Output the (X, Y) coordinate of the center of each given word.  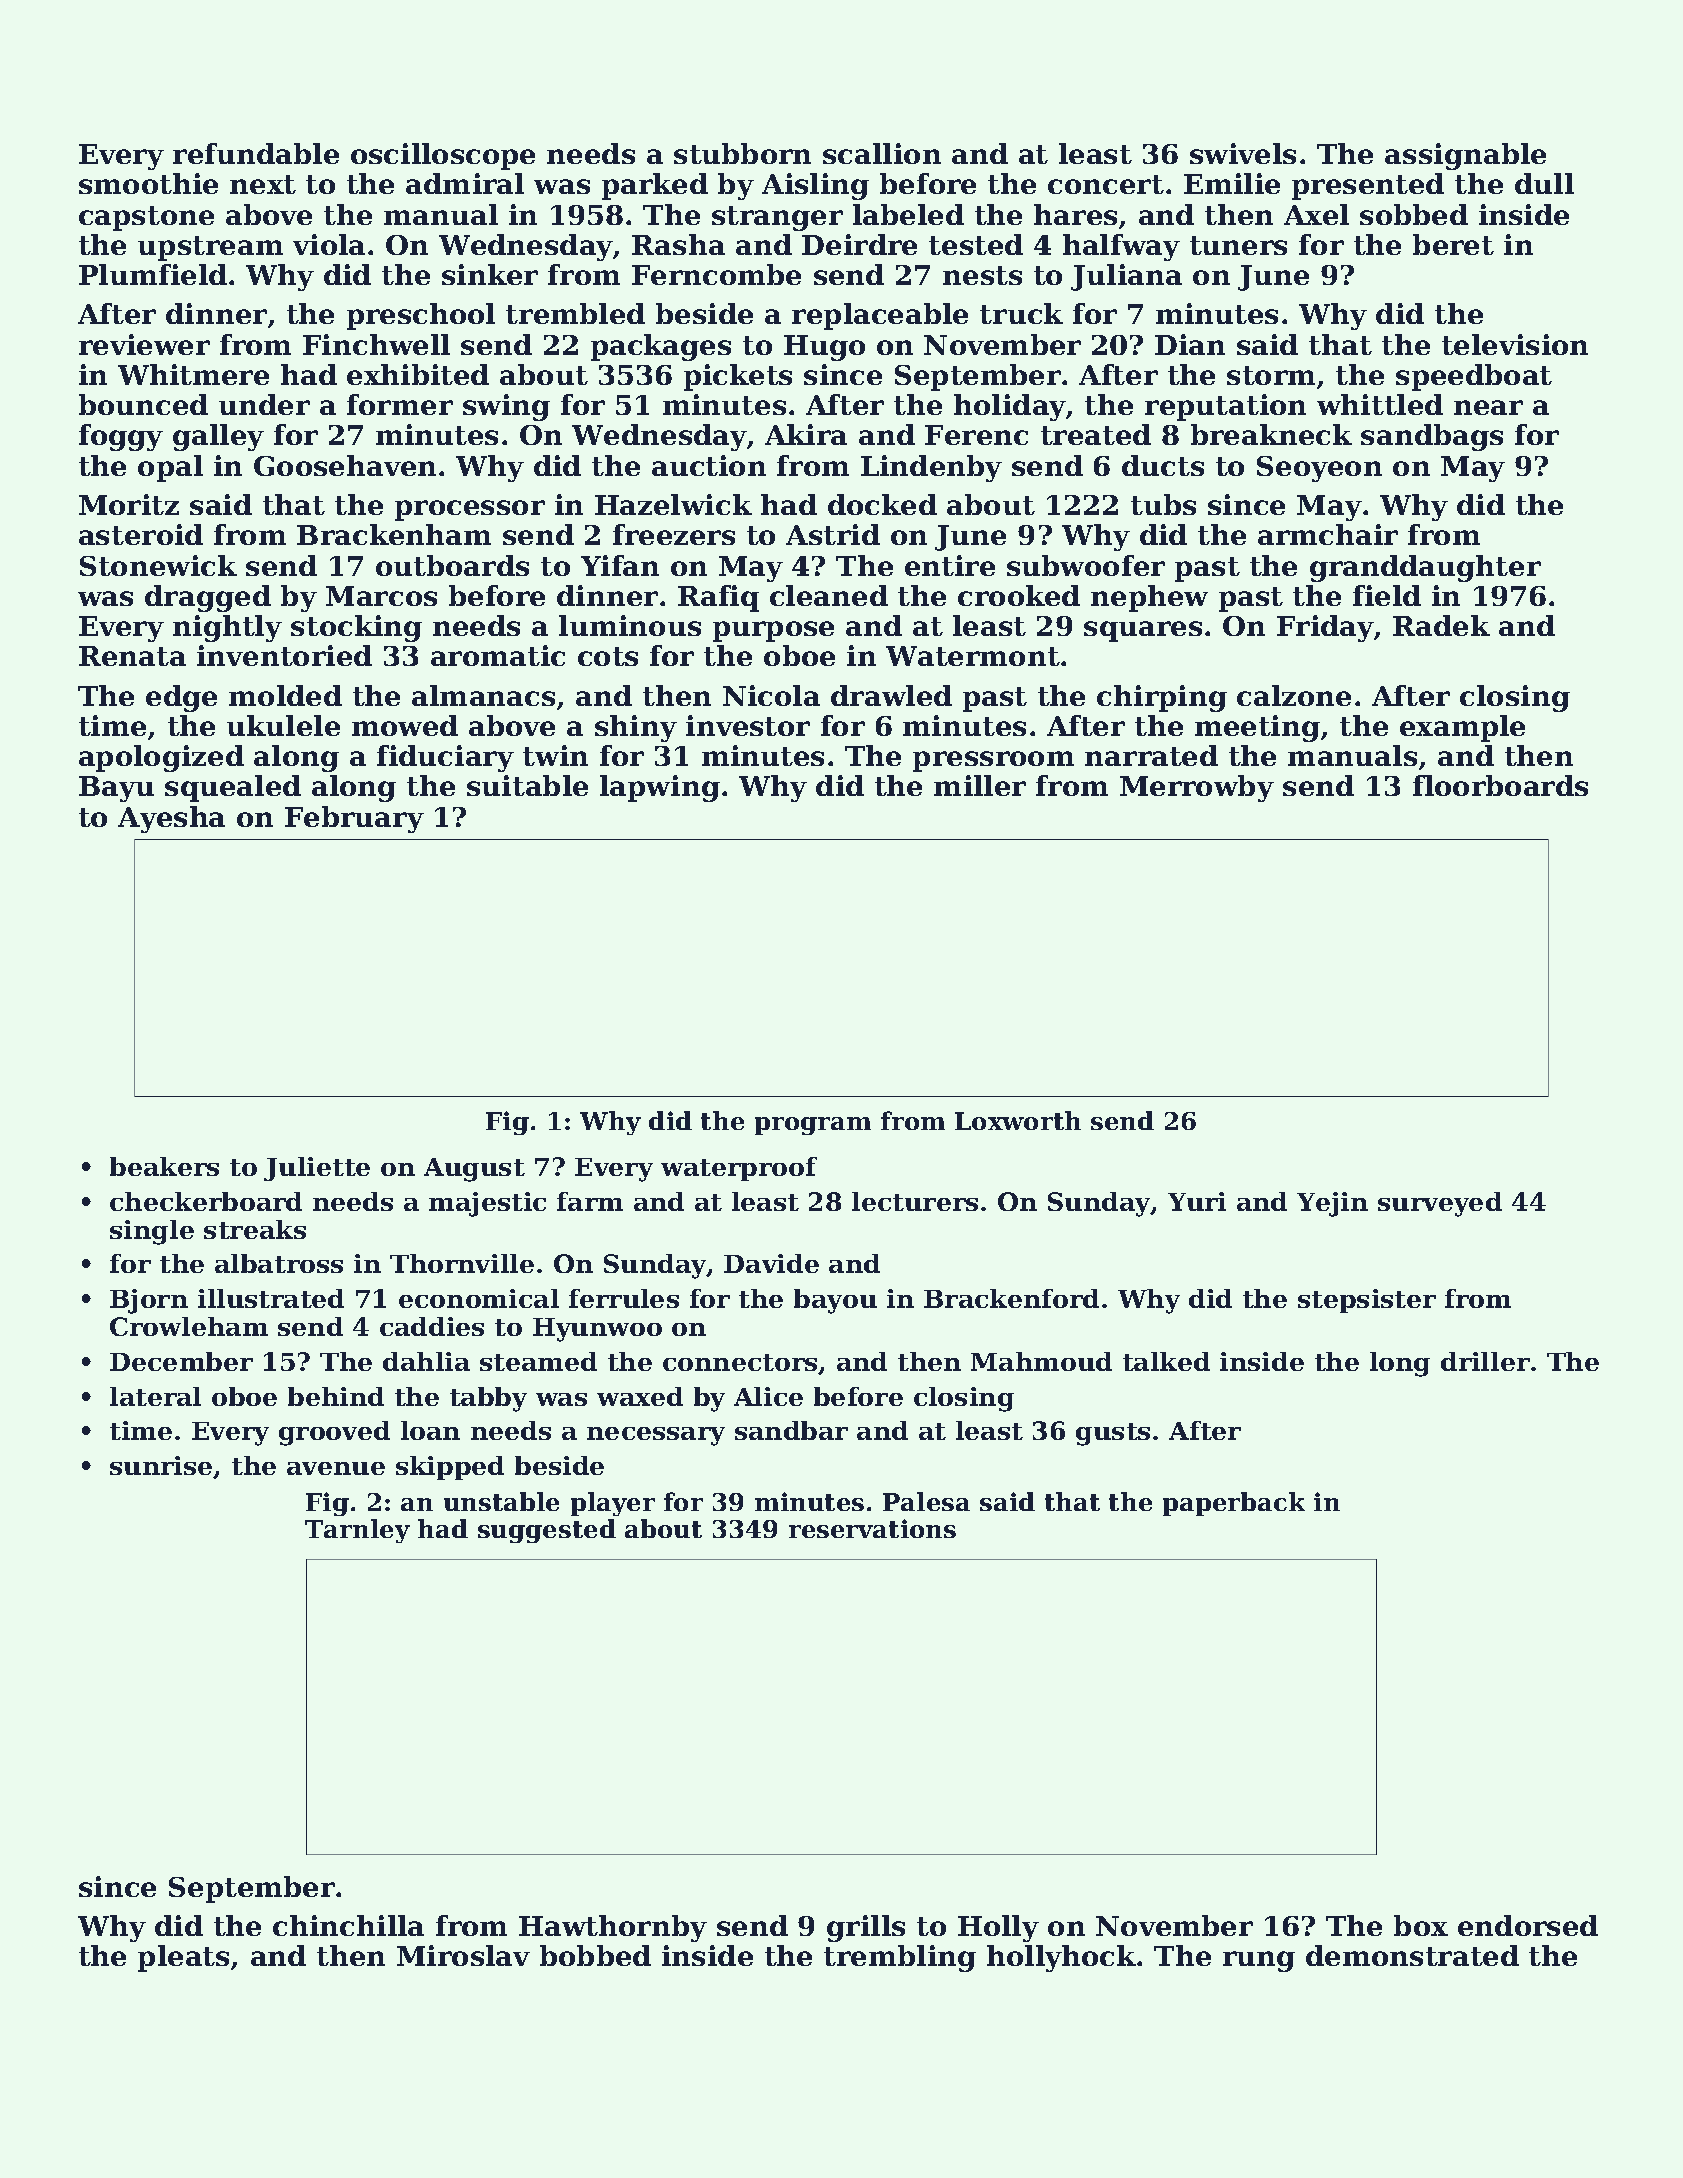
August (474, 1170)
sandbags (1432, 437)
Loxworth (1018, 1120)
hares (1075, 214)
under (264, 404)
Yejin (1332, 1204)
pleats (183, 1958)
